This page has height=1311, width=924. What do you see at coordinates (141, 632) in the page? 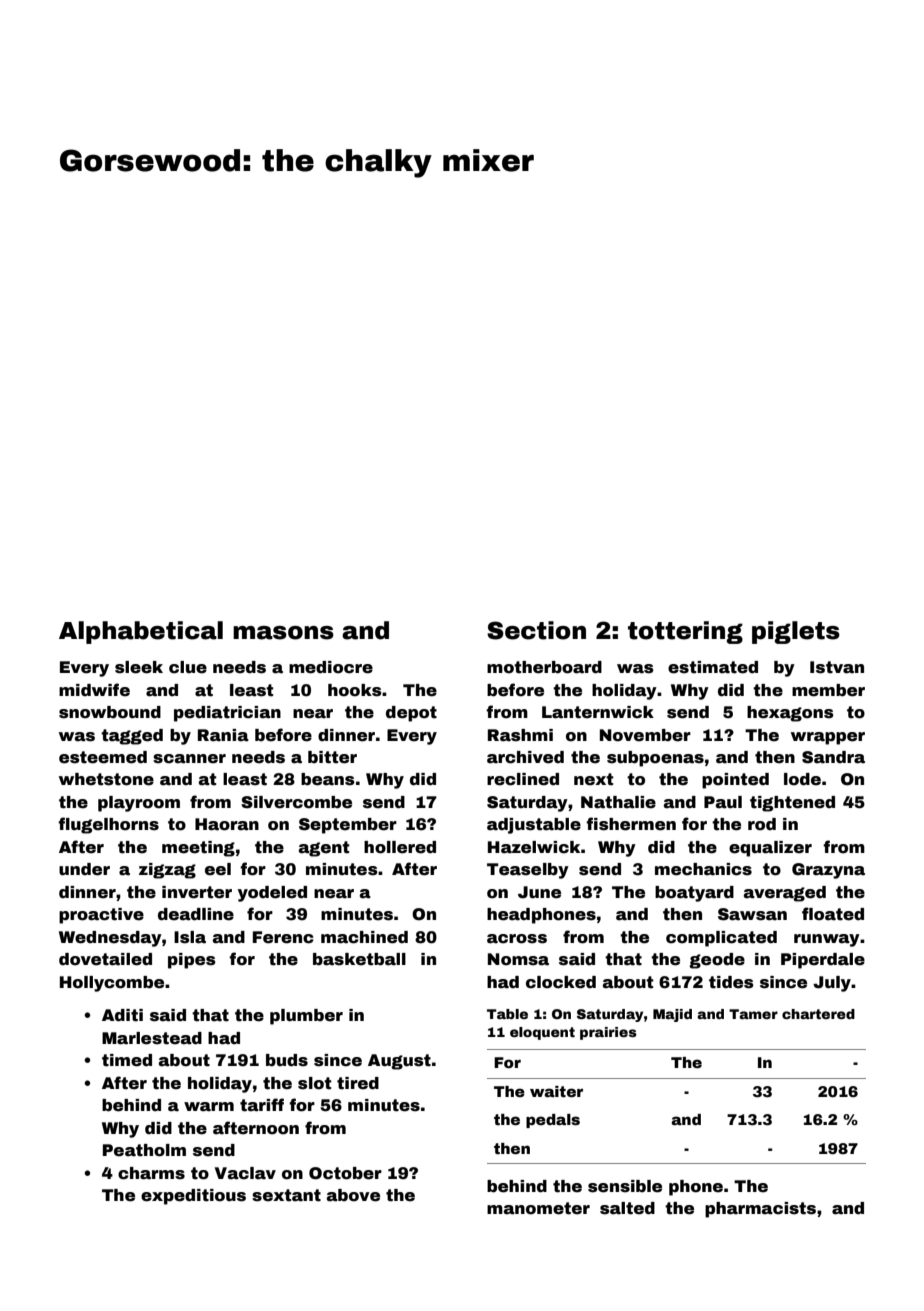
I see `Alphabetical` at bounding box center [141, 632].
